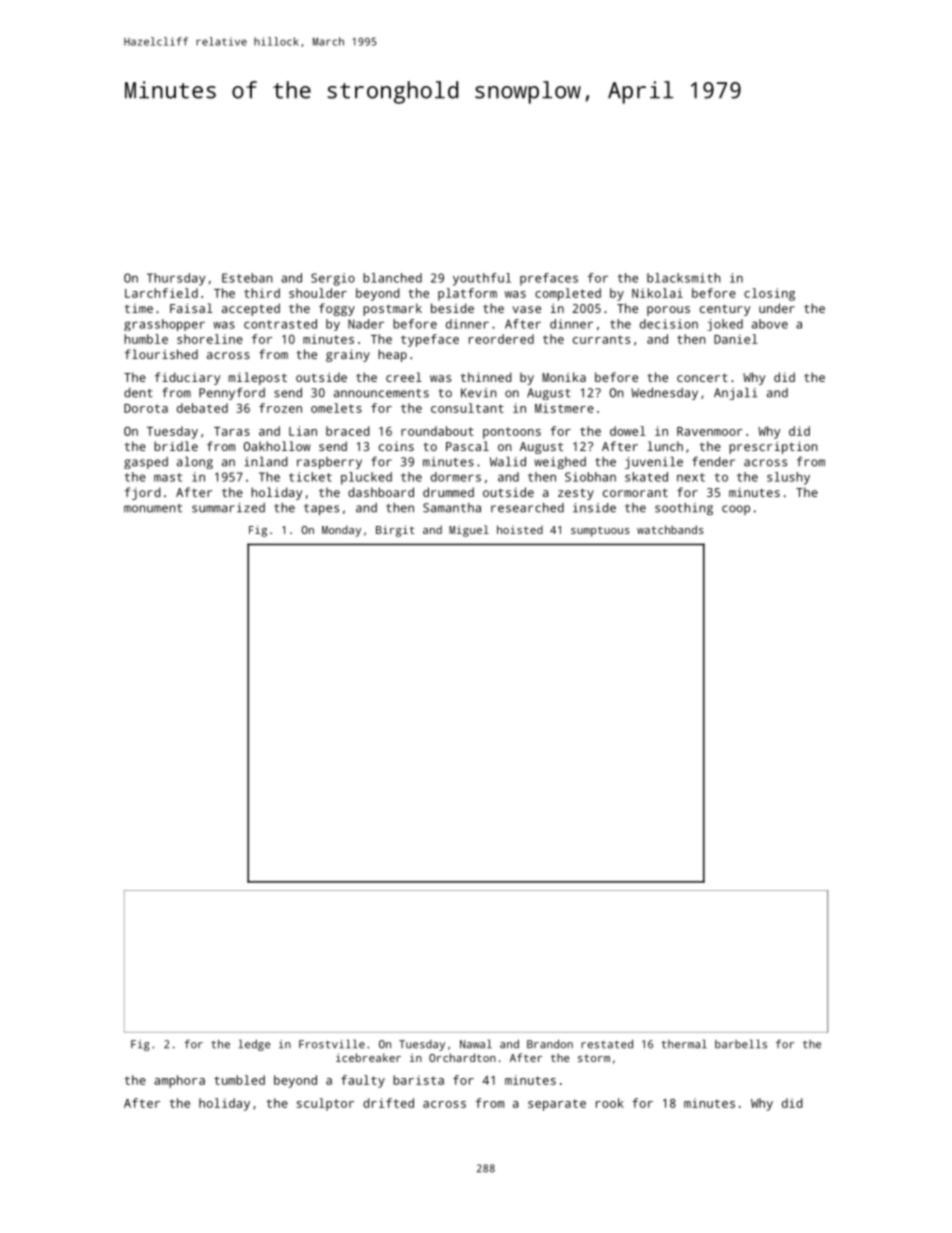 The image size is (952, 1233). Describe the element at coordinates (669, 324) in the image. I see `decision` at that location.
